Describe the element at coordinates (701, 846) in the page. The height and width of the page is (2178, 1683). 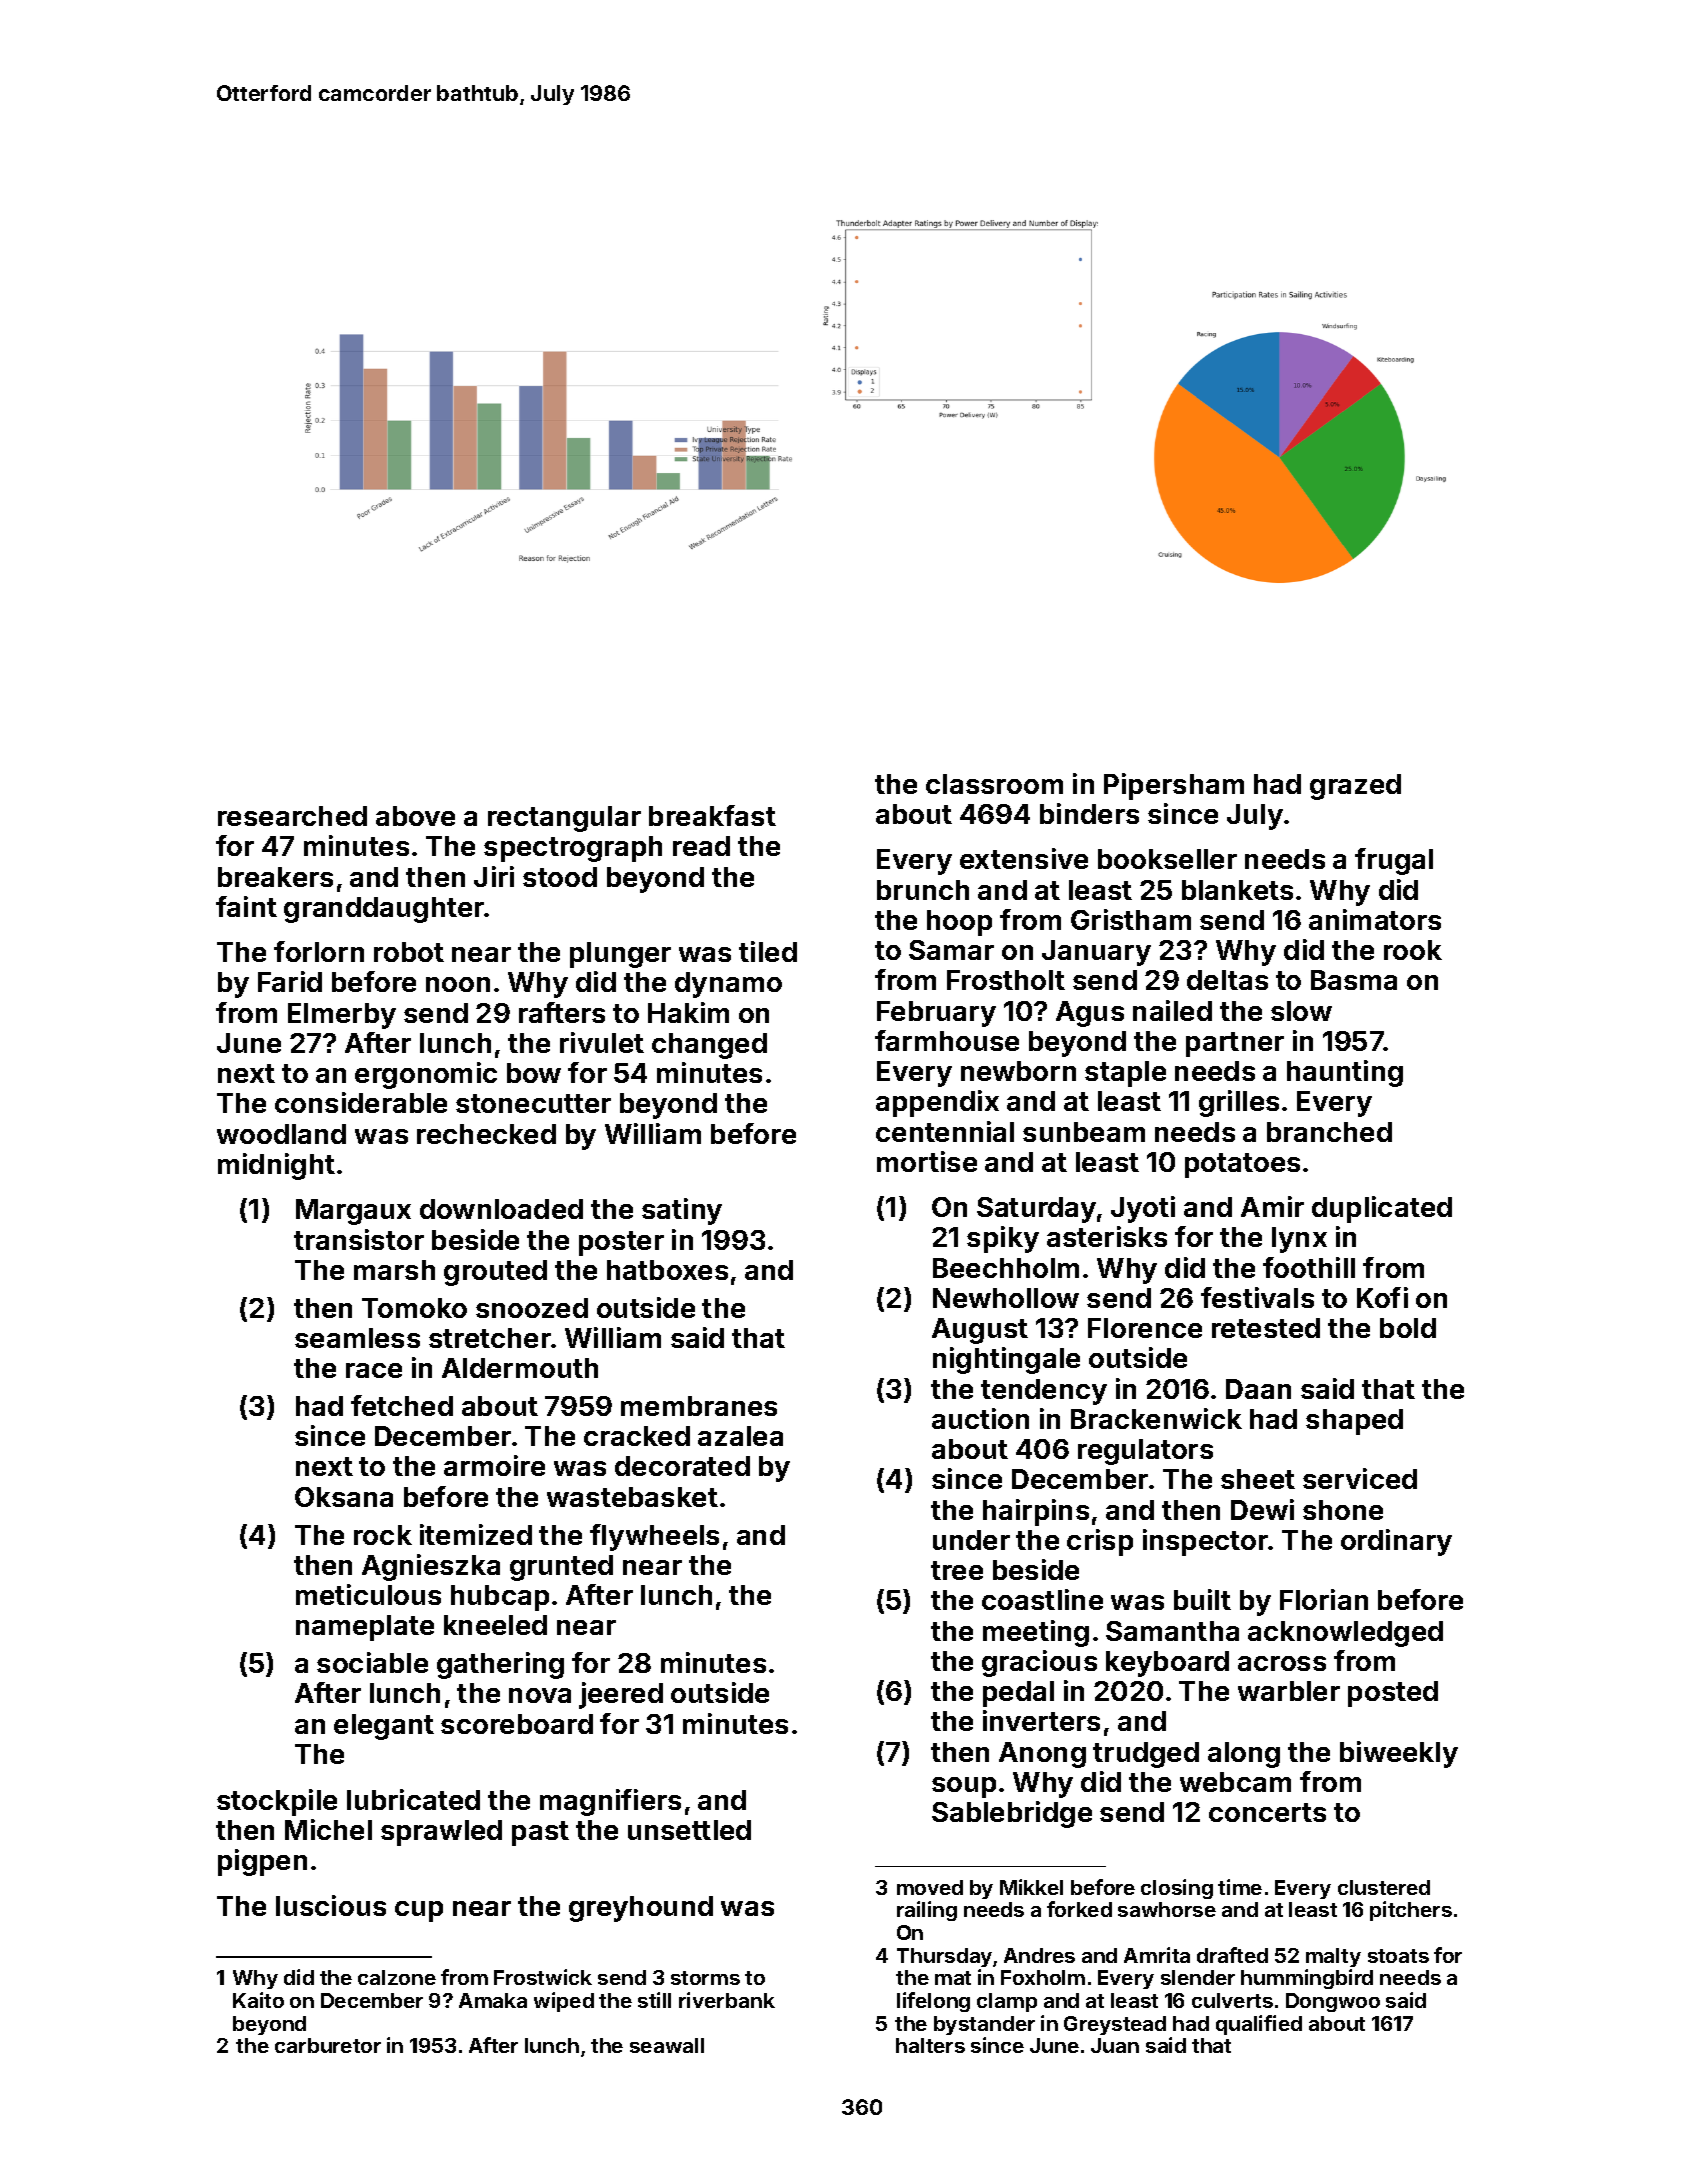
I see `read` at that location.
